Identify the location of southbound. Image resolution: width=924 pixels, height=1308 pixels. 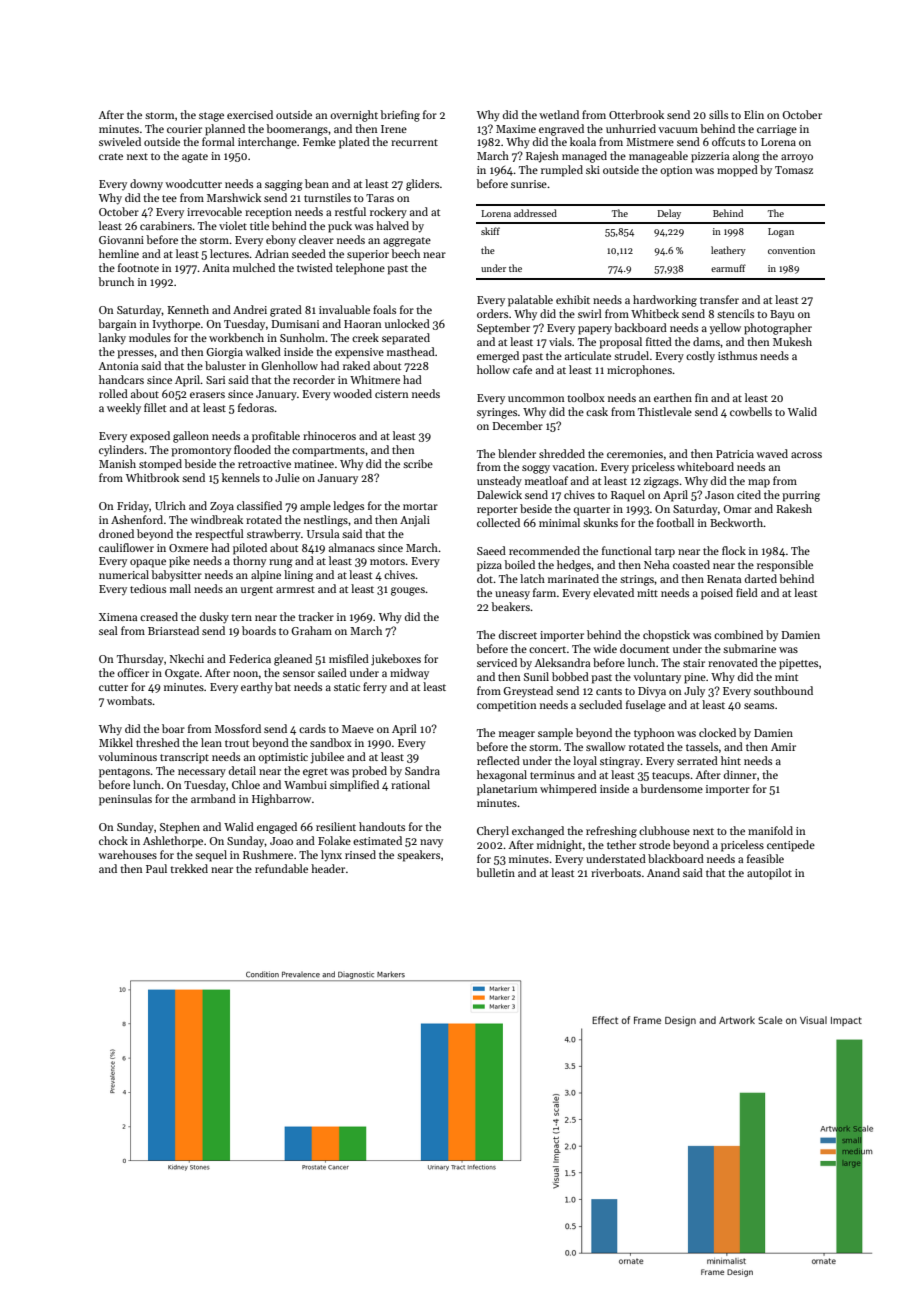
(783, 690).
